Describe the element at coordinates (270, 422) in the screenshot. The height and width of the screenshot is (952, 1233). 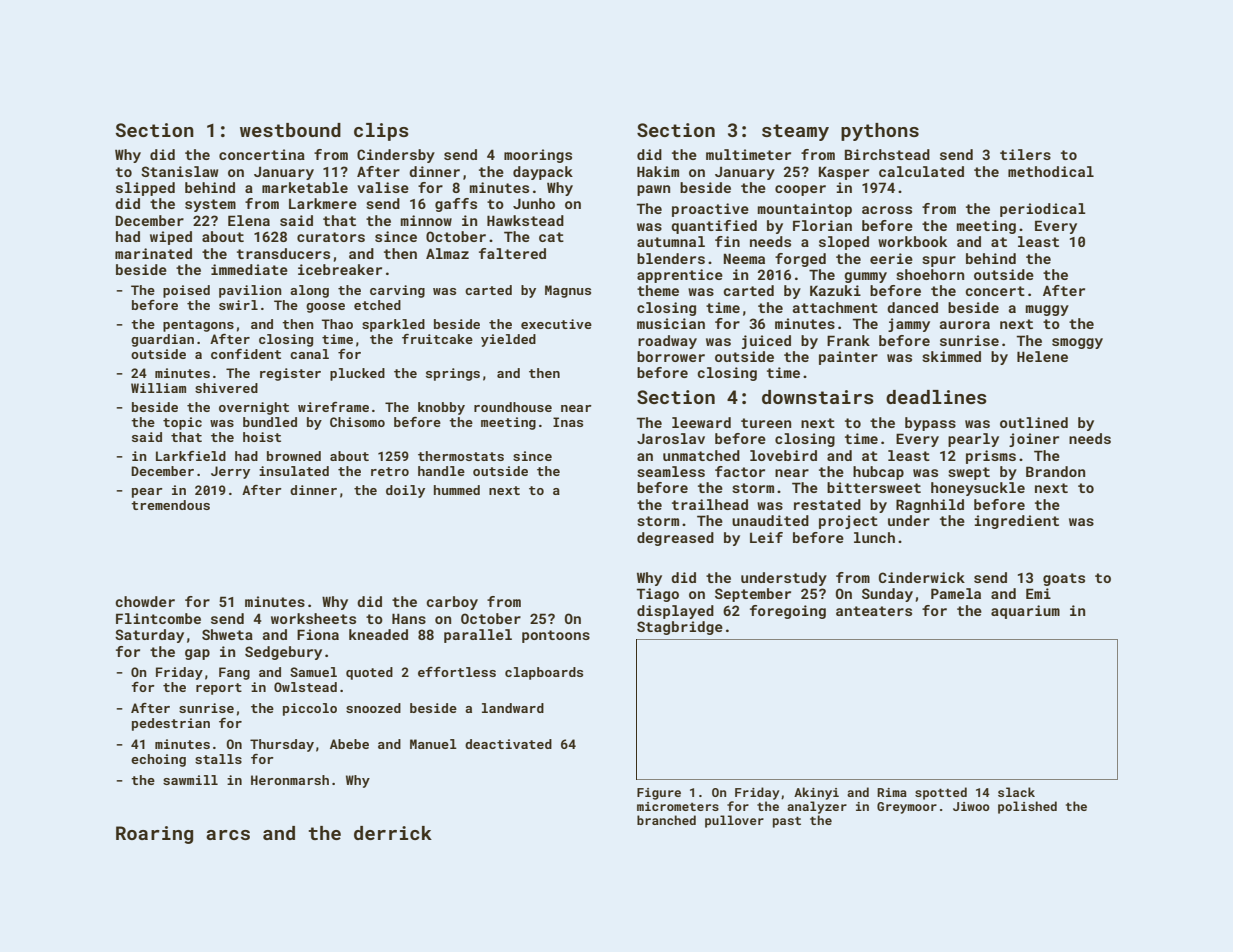
I see `bundled` at that location.
